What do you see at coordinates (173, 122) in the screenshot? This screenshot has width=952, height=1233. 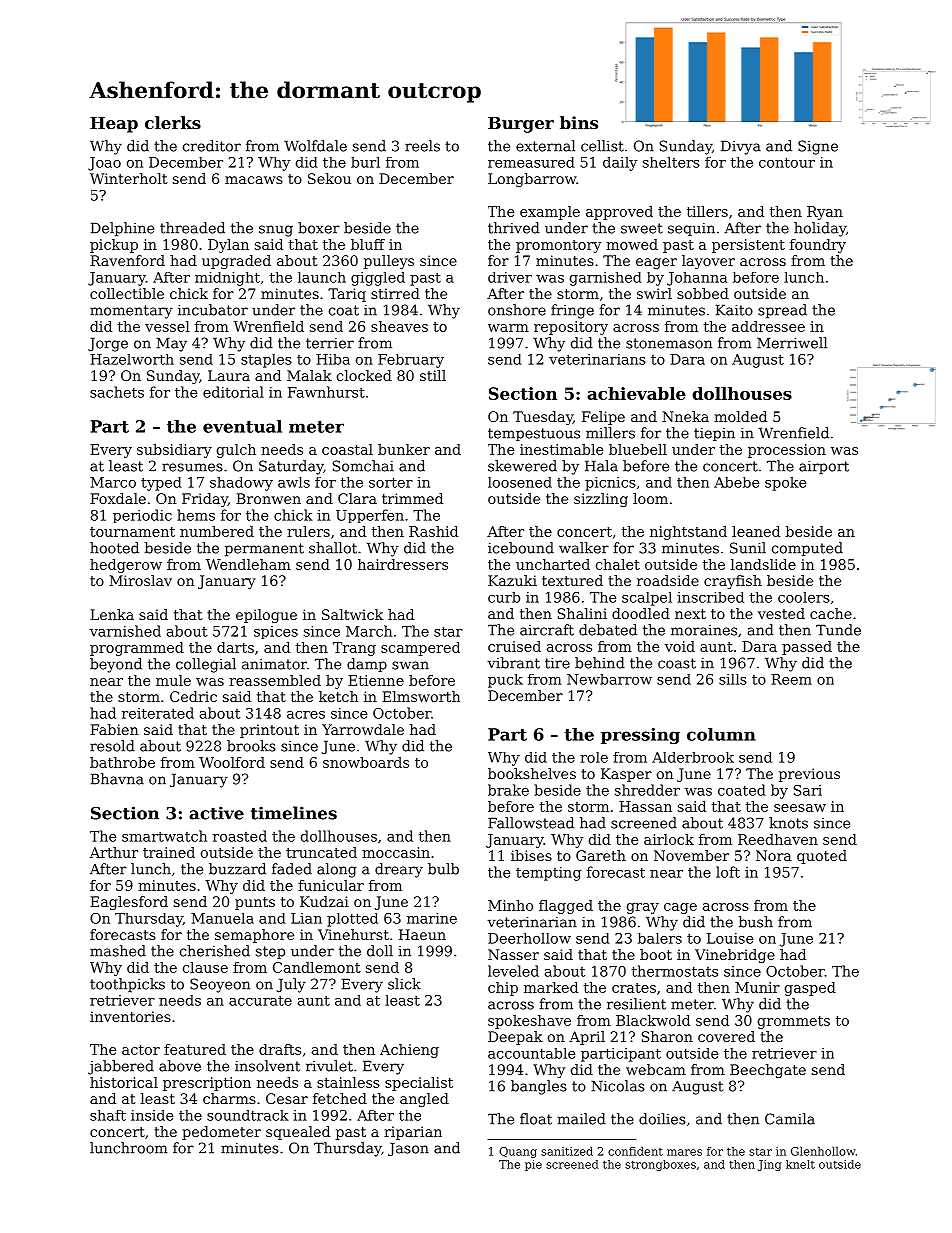 I see `clerks` at bounding box center [173, 122].
